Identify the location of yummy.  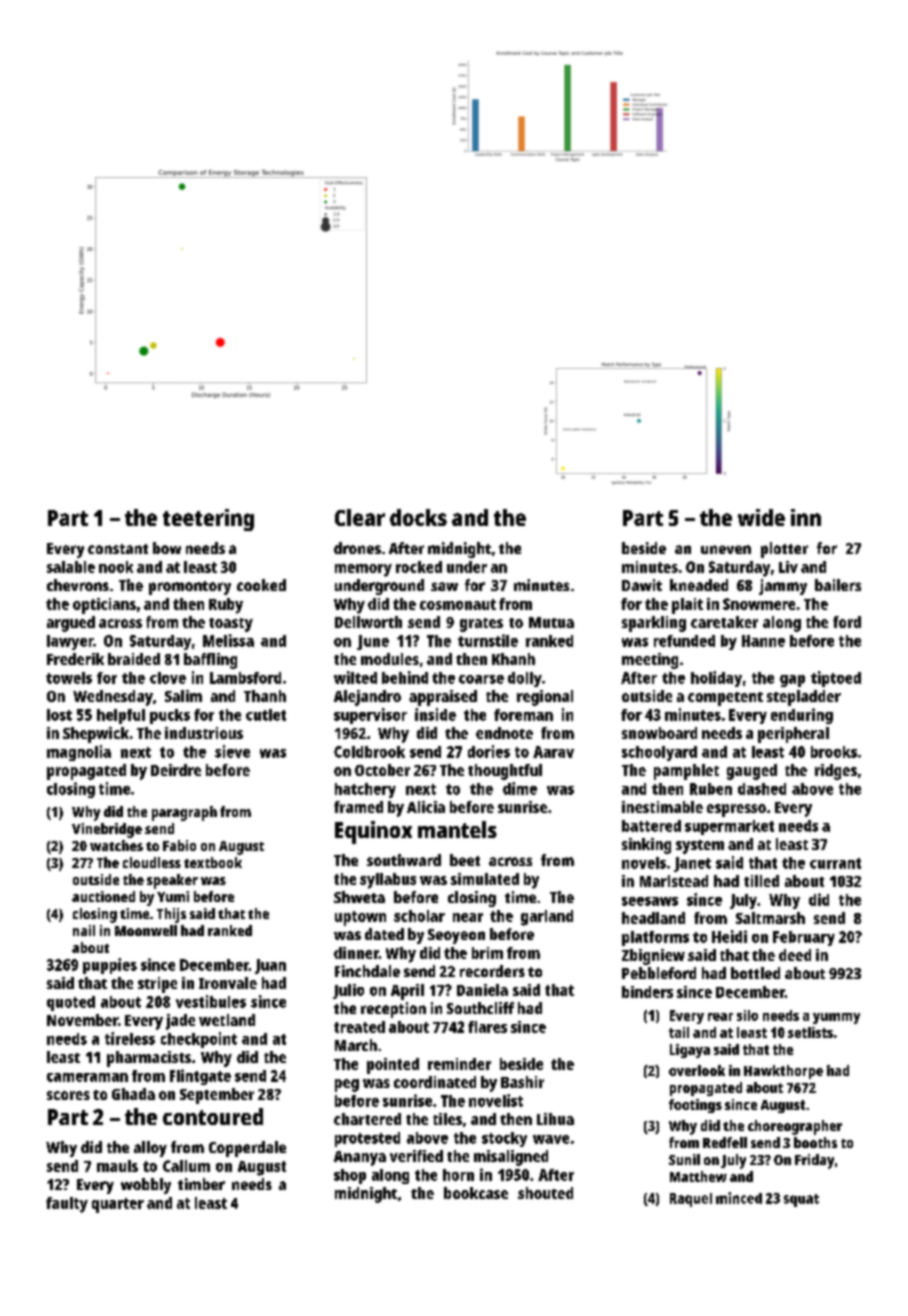
(836, 1018).
